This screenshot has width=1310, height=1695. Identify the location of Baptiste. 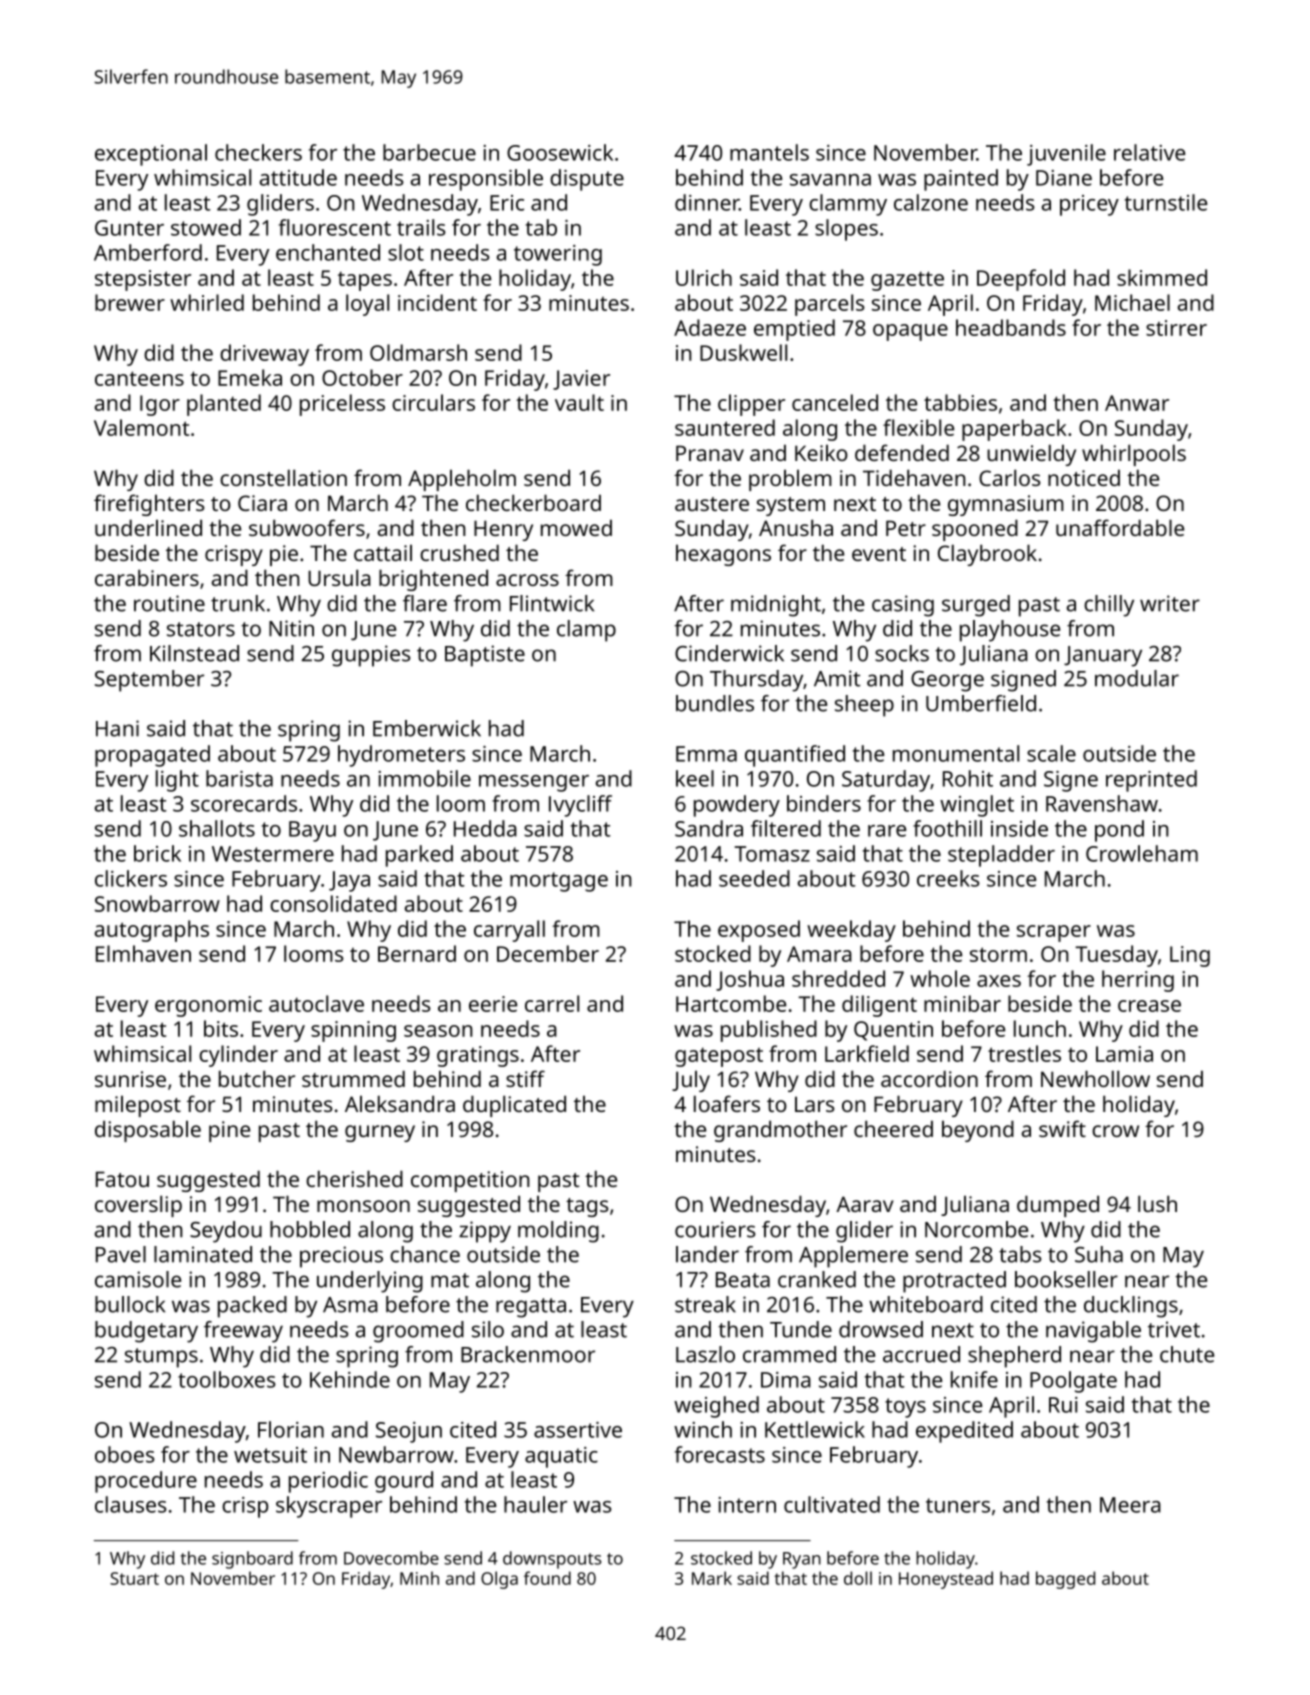
(485, 656).
